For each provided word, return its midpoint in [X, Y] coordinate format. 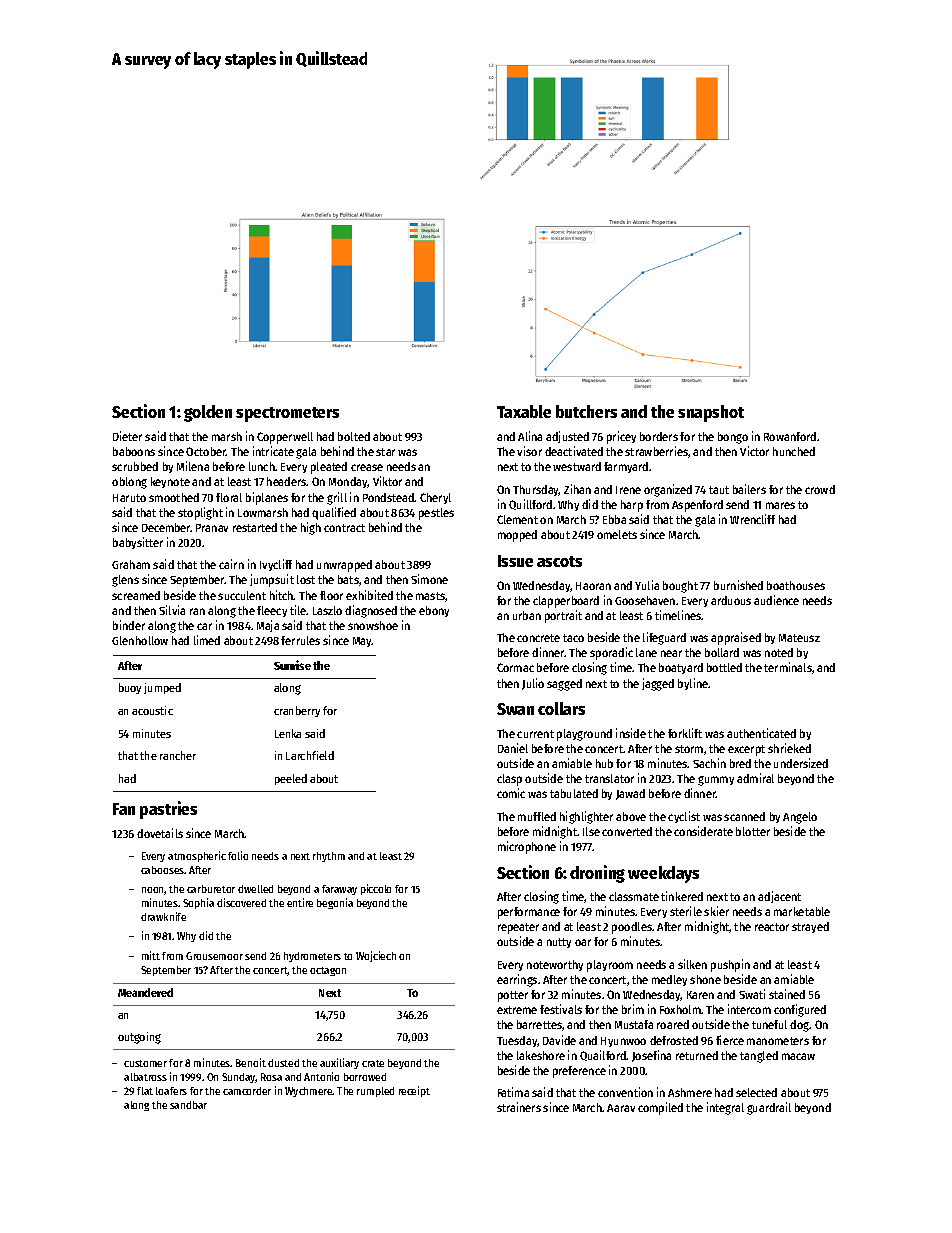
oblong [129, 483]
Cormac [515, 667]
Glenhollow [140, 640]
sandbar [188, 1105]
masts [430, 596]
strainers [519, 1107]
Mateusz [799, 638]
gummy [716, 781]
